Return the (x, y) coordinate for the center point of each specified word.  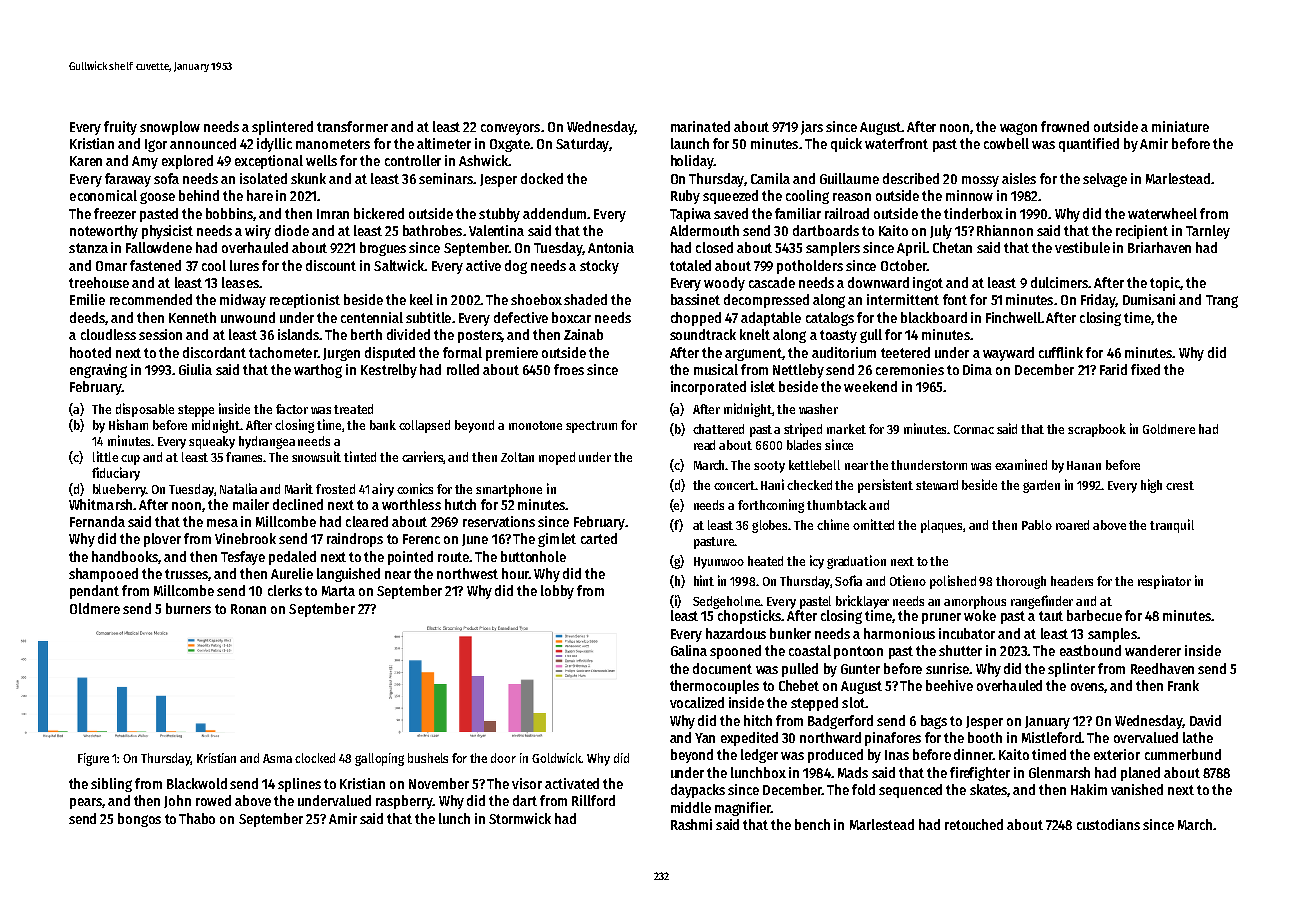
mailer (251, 504)
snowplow (170, 128)
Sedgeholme (726, 602)
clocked (315, 758)
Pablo (1037, 525)
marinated (700, 126)
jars (812, 128)
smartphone (509, 490)
